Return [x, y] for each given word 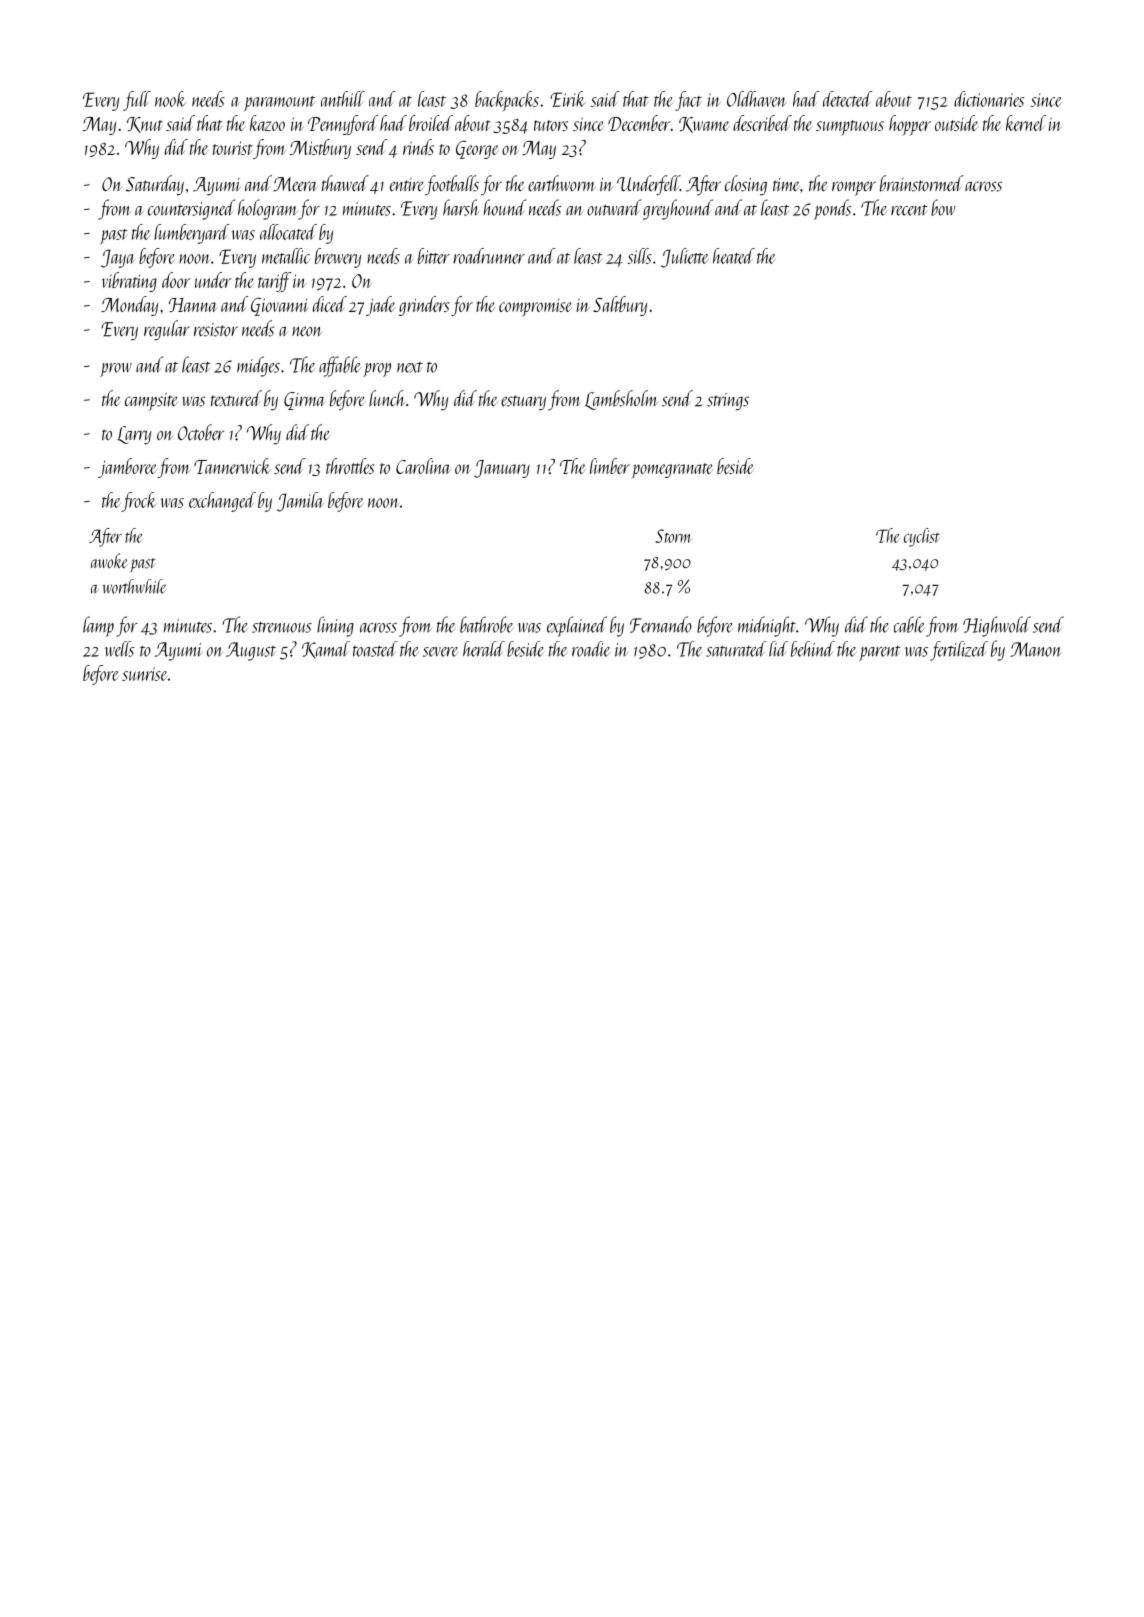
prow [116, 370]
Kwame [704, 125]
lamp [98, 626]
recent [909, 210]
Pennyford [343, 125]
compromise [535, 308]
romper [854, 188]
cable [909, 624]
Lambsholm [622, 400]
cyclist [922, 537]
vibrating [129, 282]
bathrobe [486, 624]
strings [728, 401]
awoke [109, 560]
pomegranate [672, 471]
